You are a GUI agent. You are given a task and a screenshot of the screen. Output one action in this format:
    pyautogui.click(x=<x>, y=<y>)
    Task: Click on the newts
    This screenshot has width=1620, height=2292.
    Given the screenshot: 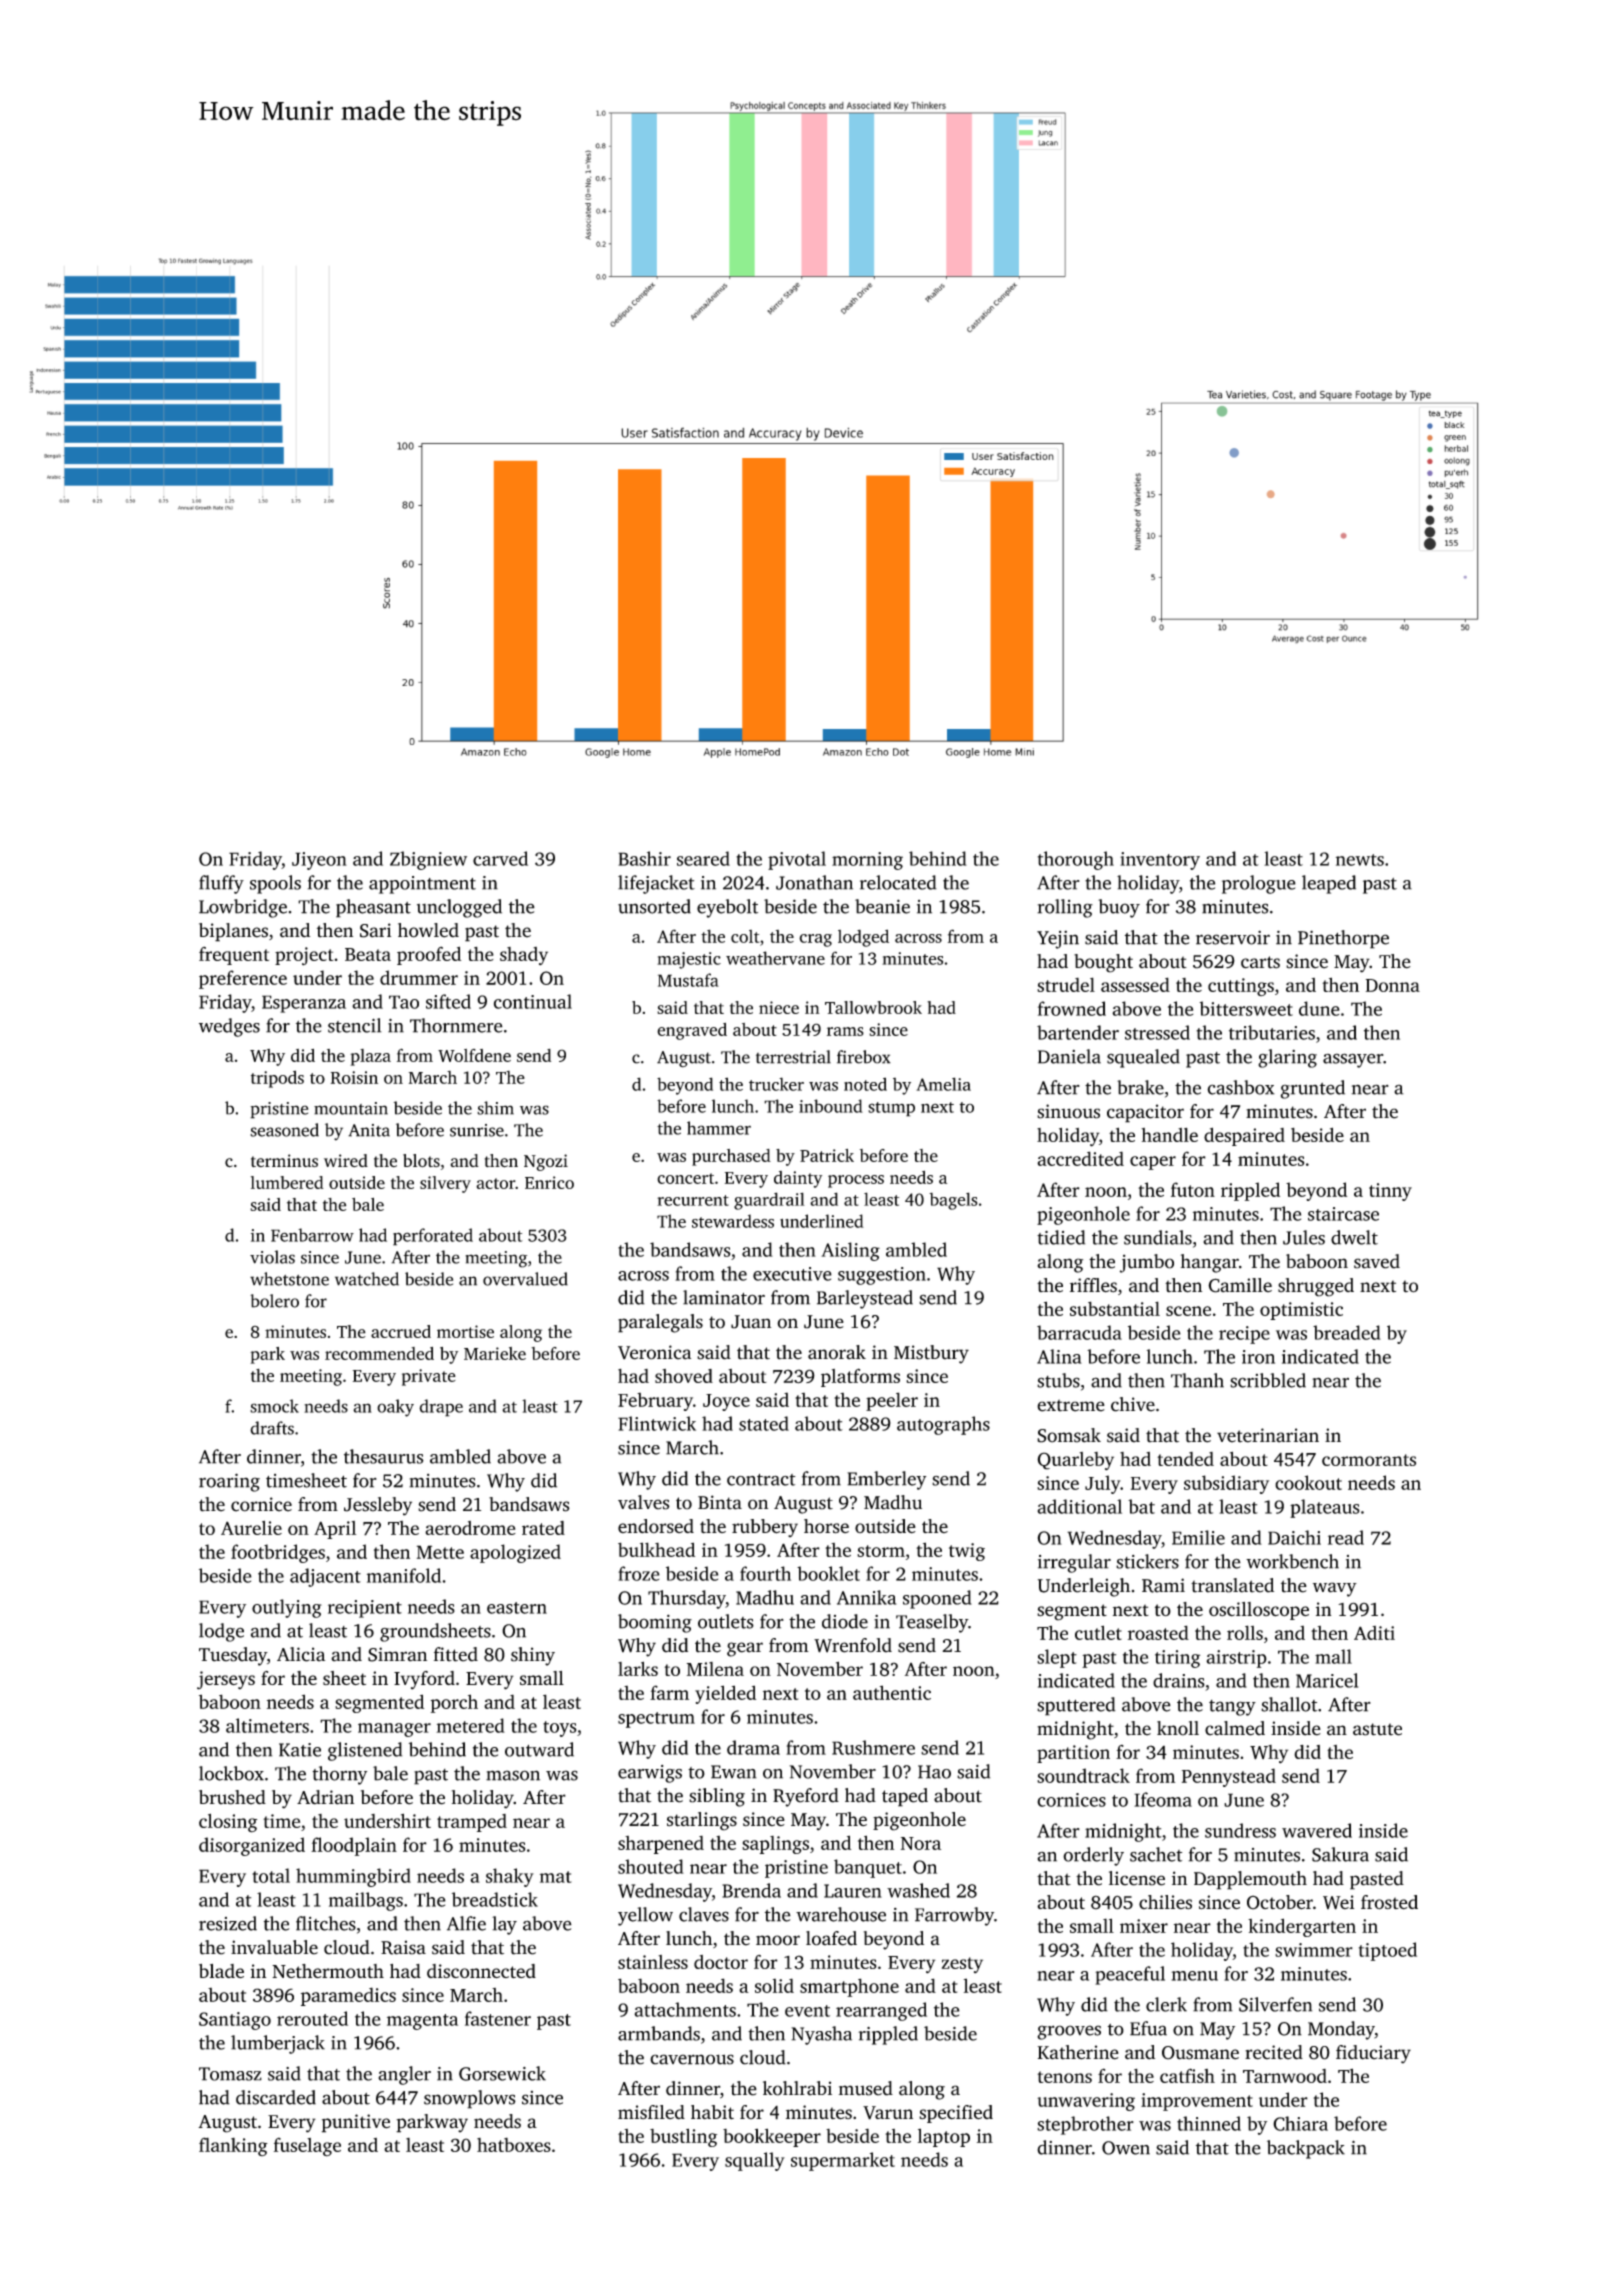 What is the action you would take?
    pyautogui.click(x=1360, y=860)
